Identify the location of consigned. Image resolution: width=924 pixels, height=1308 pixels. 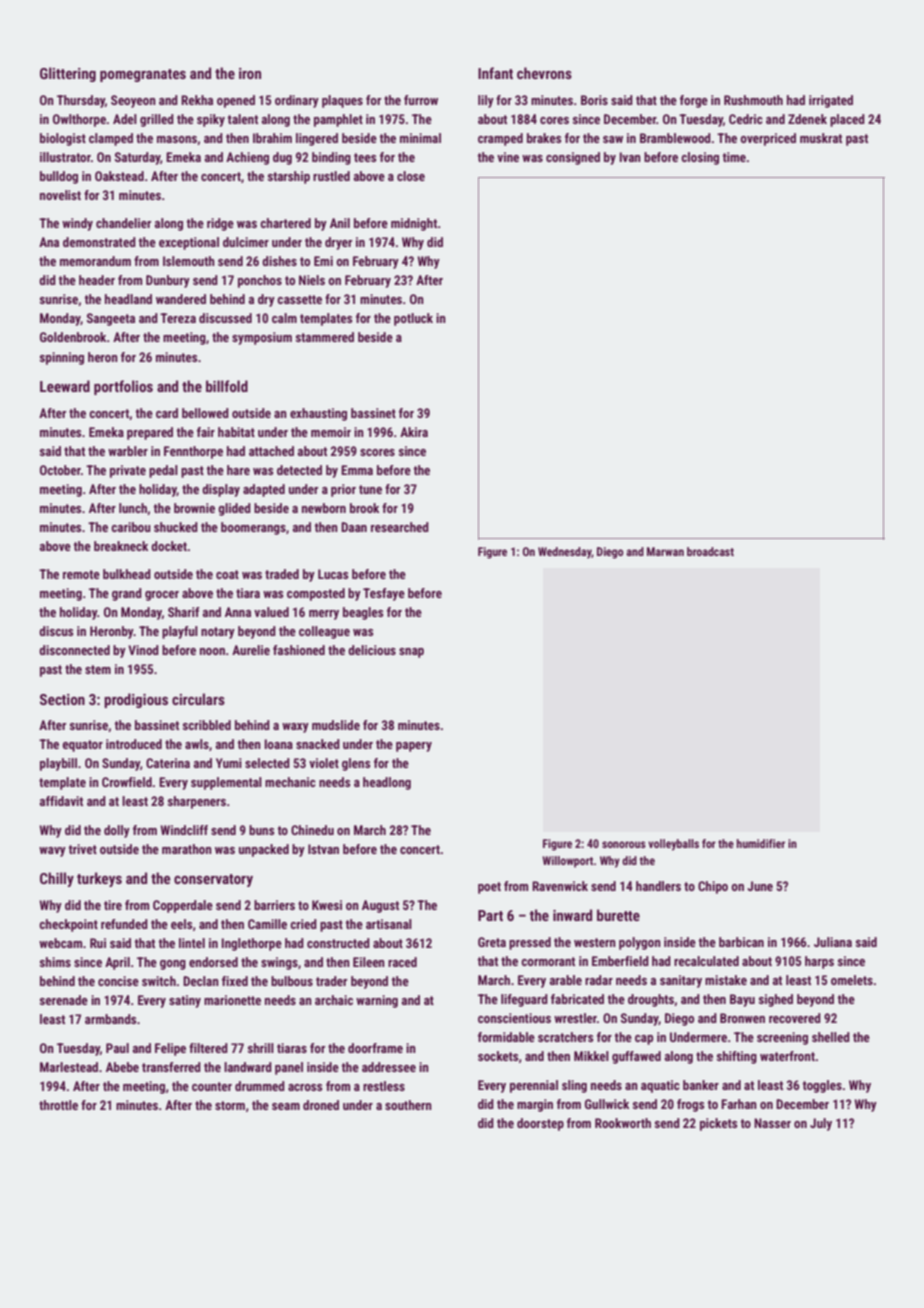
(573, 158).
